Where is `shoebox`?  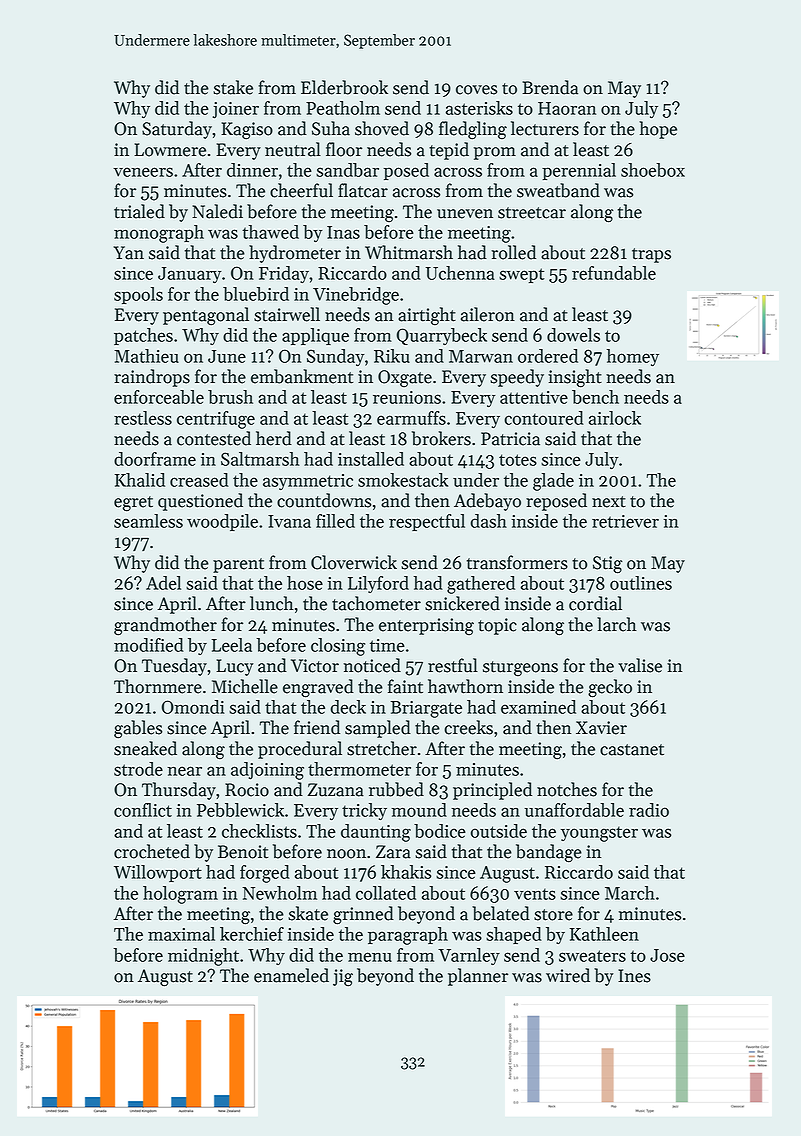
shoebox is located at coordinates (653, 170).
